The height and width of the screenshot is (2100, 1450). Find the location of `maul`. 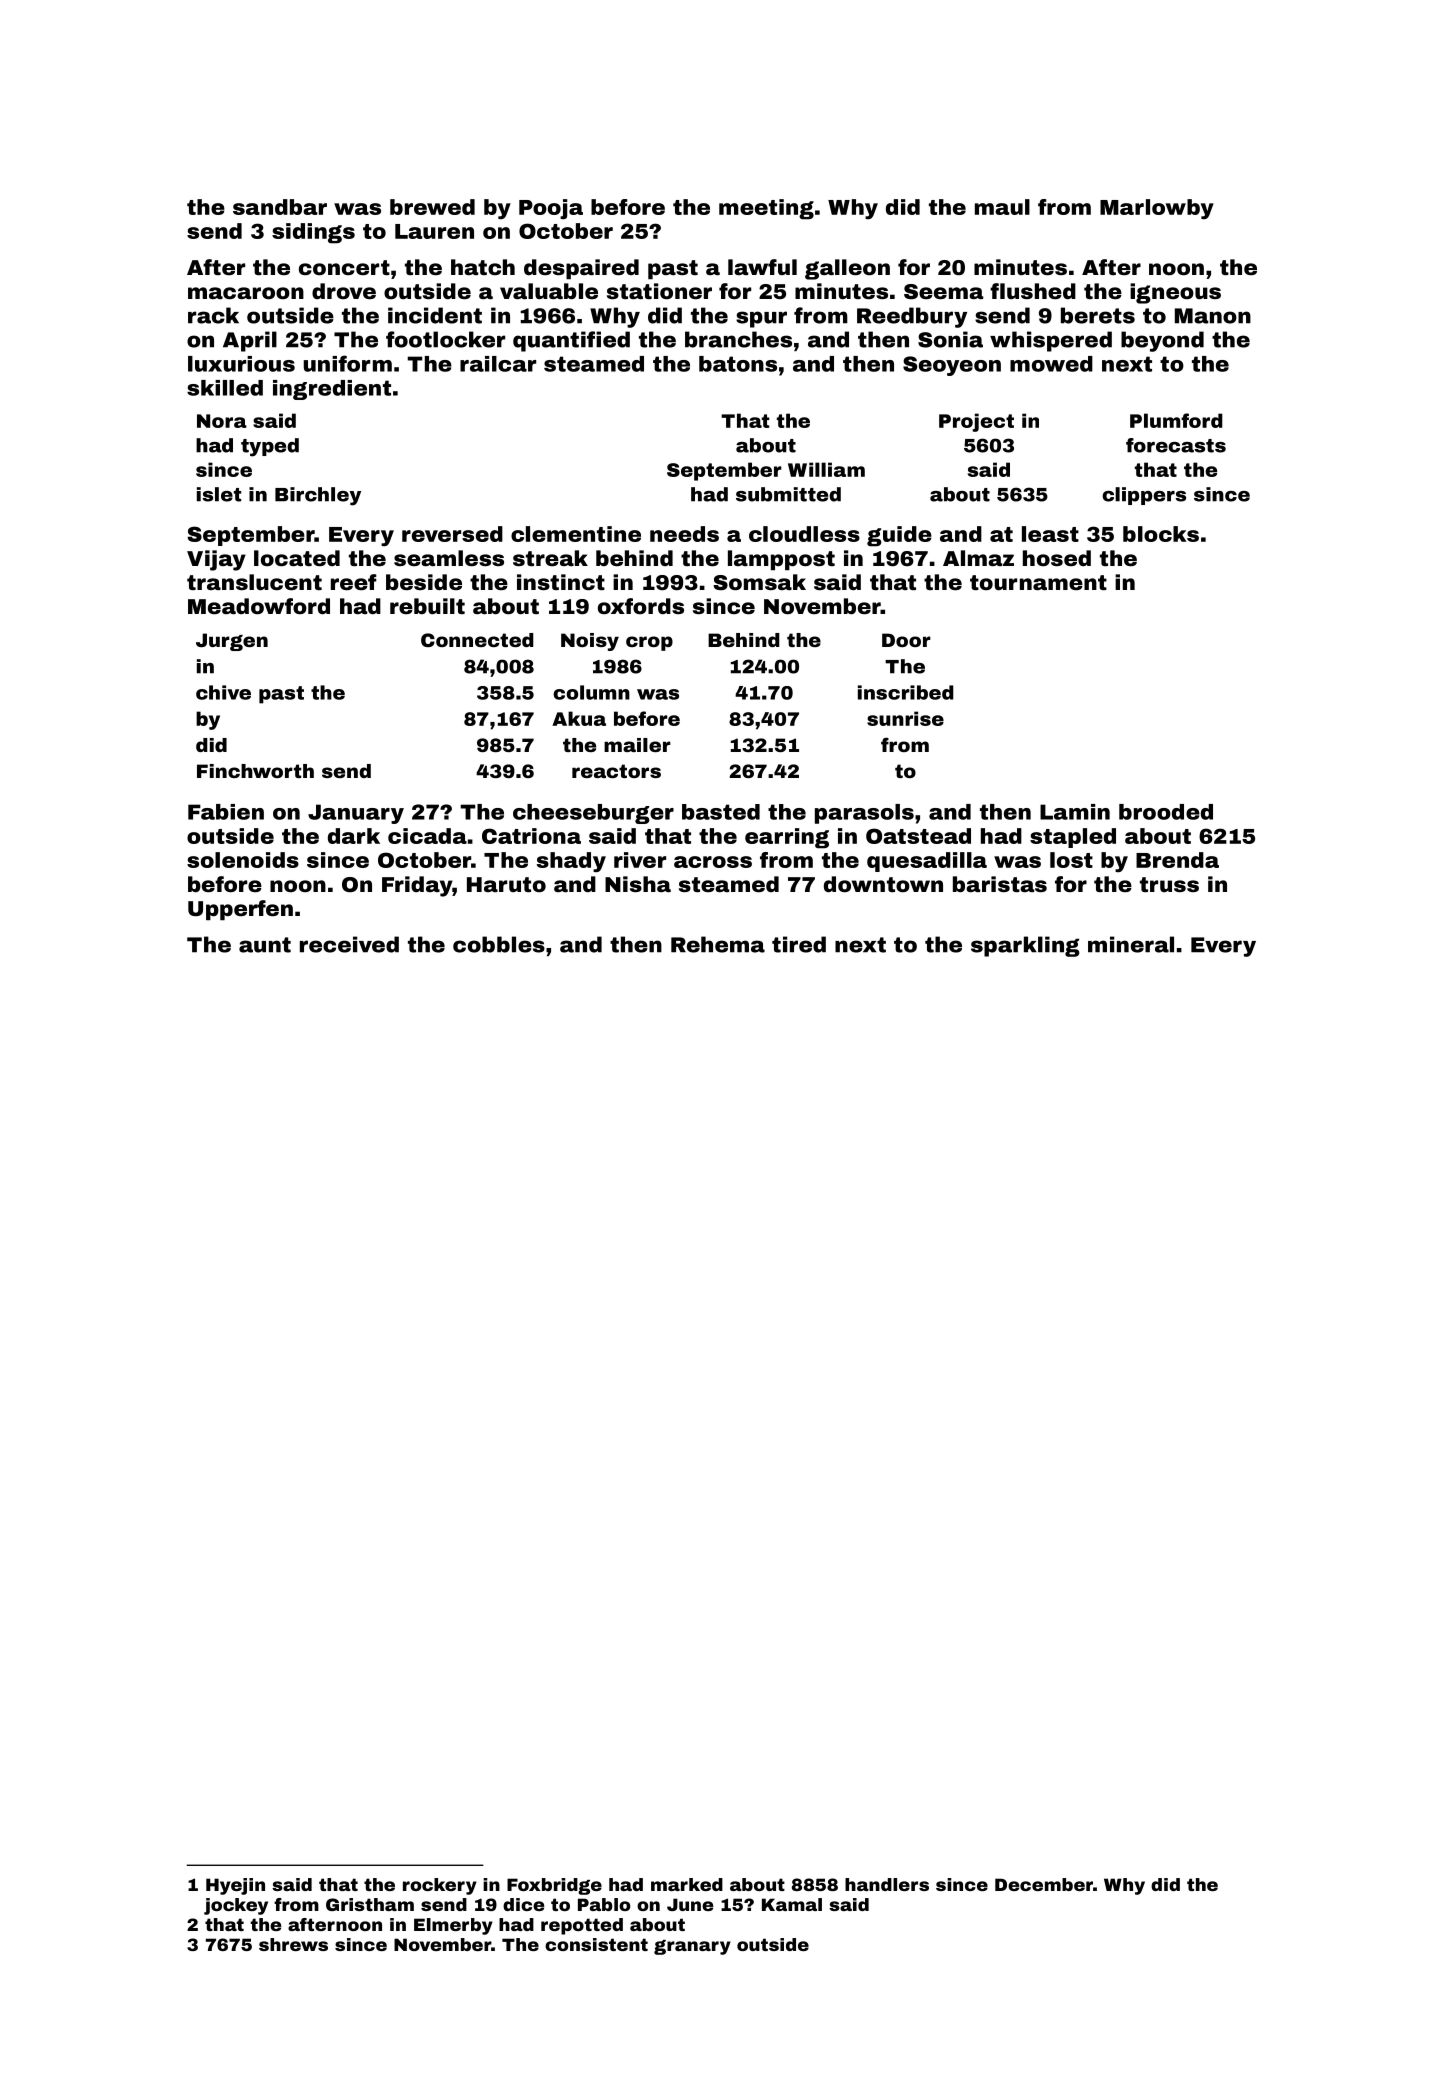

maul is located at coordinates (1002, 207).
